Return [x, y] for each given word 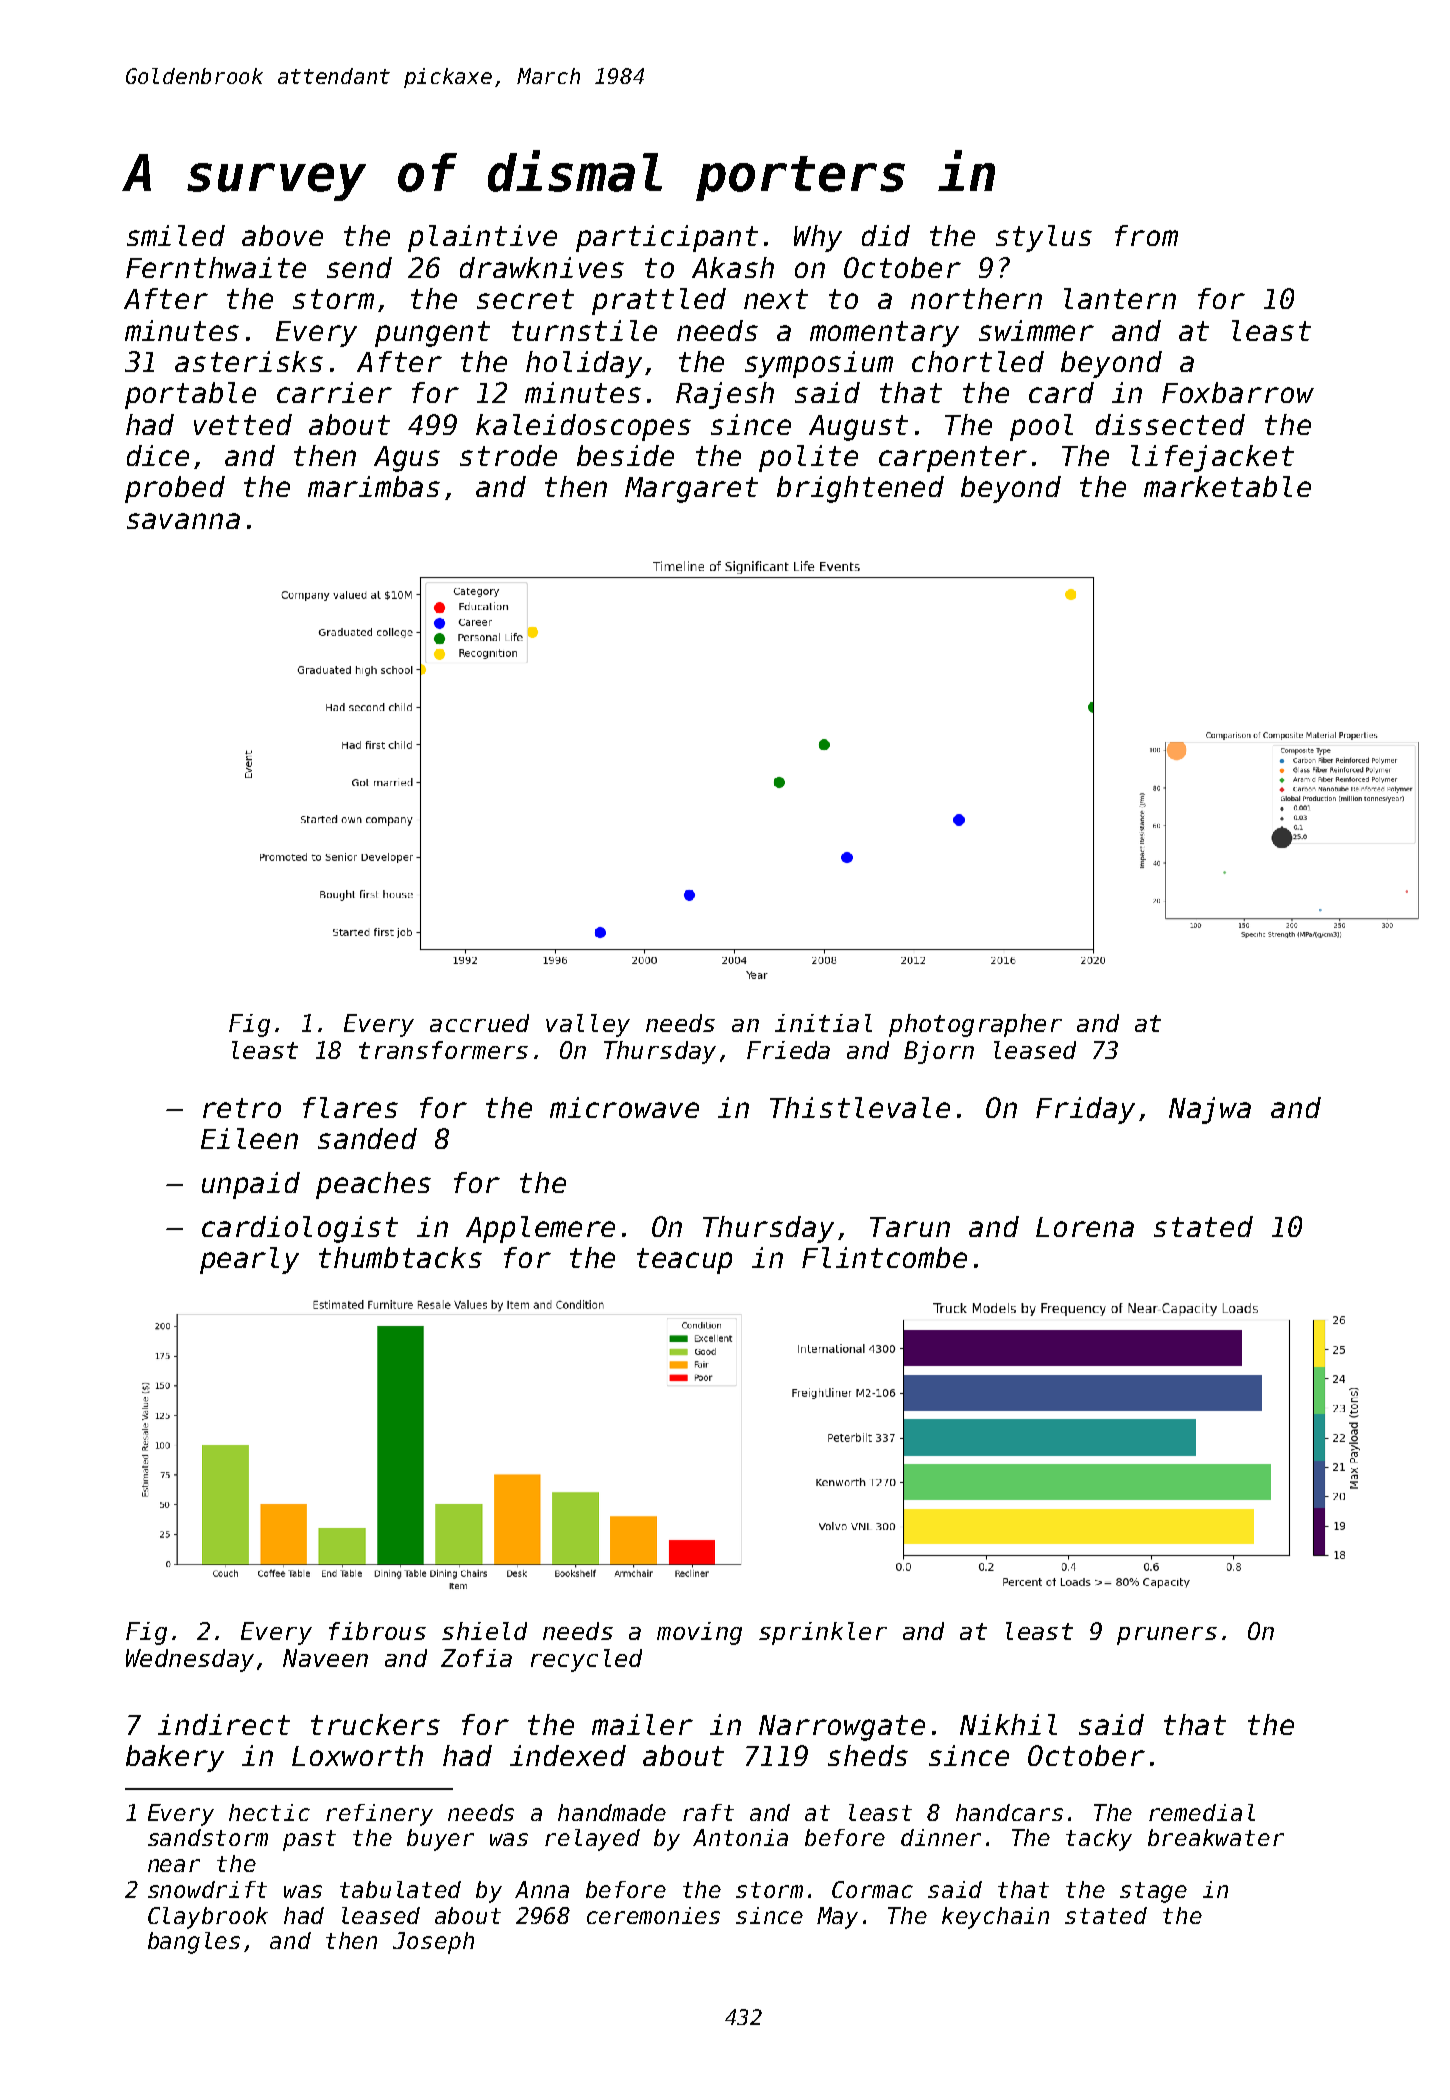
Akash [733, 267]
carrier [334, 392]
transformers [443, 1050]
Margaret [691, 490]
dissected [1170, 424]
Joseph [433, 1943]
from [1146, 235]
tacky [1099, 1840]
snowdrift [207, 1889]
